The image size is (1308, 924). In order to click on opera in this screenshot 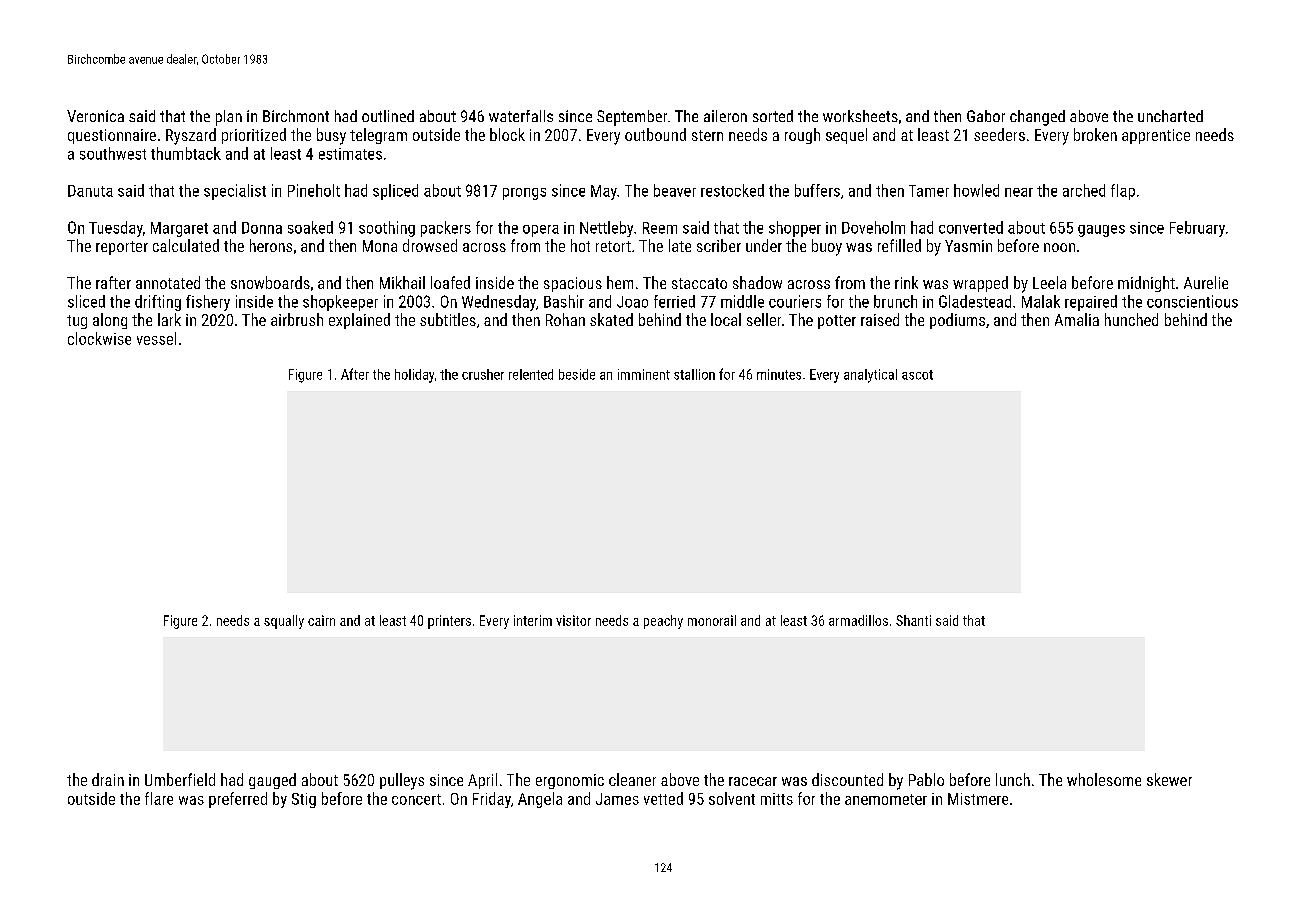, I will do `click(541, 231)`.
